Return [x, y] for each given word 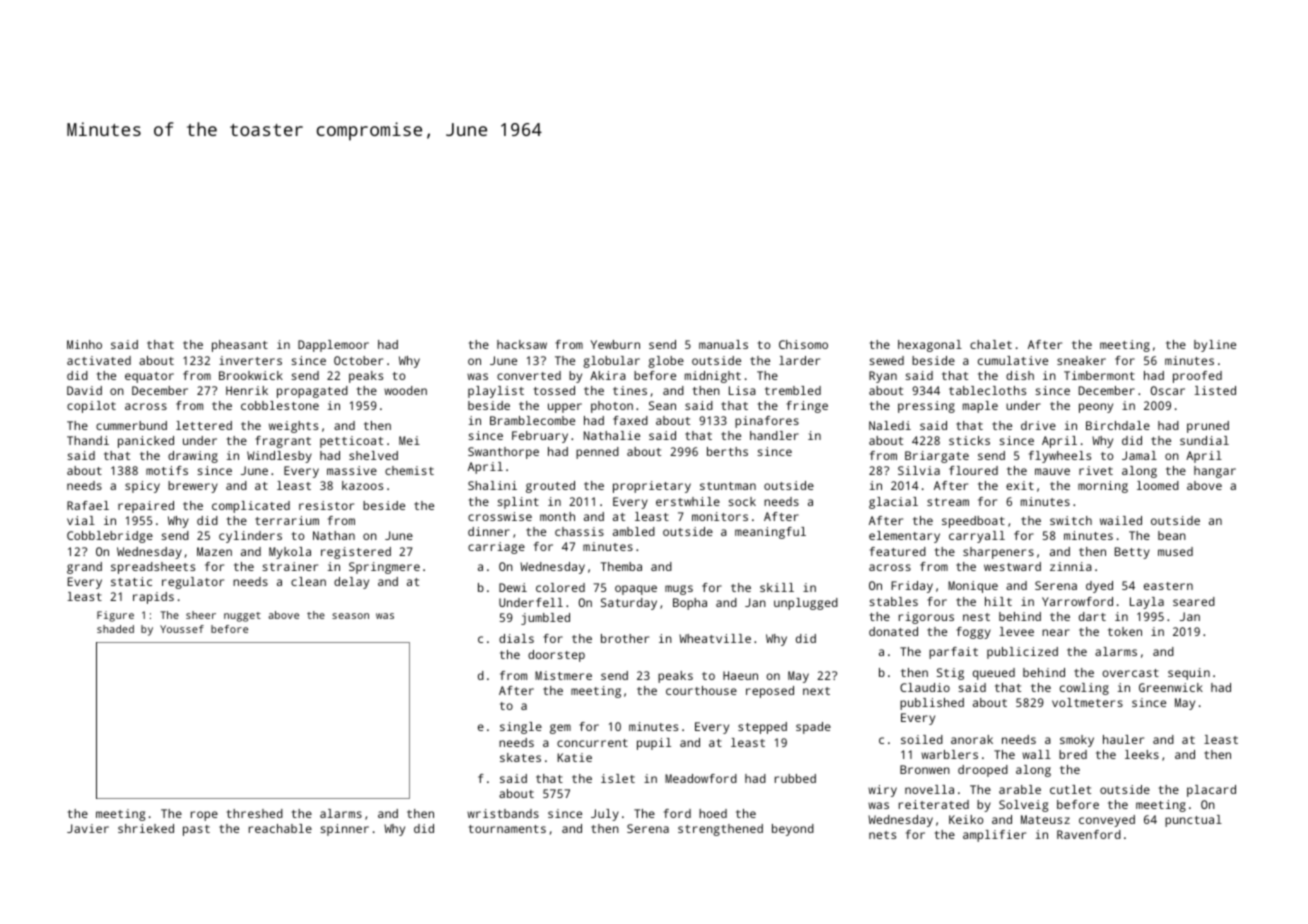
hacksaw [522, 344]
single [521, 728]
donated [893, 631]
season [350, 616]
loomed [1158, 485]
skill [777, 587]
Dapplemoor [333, 346]
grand [84, 568]
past [196, 830]
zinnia [1071, 566]
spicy [142, 487]
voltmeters [1087, 702]
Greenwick [1171, 687]
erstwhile [688, 501]
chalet [991, 344]
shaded [115, 629]
